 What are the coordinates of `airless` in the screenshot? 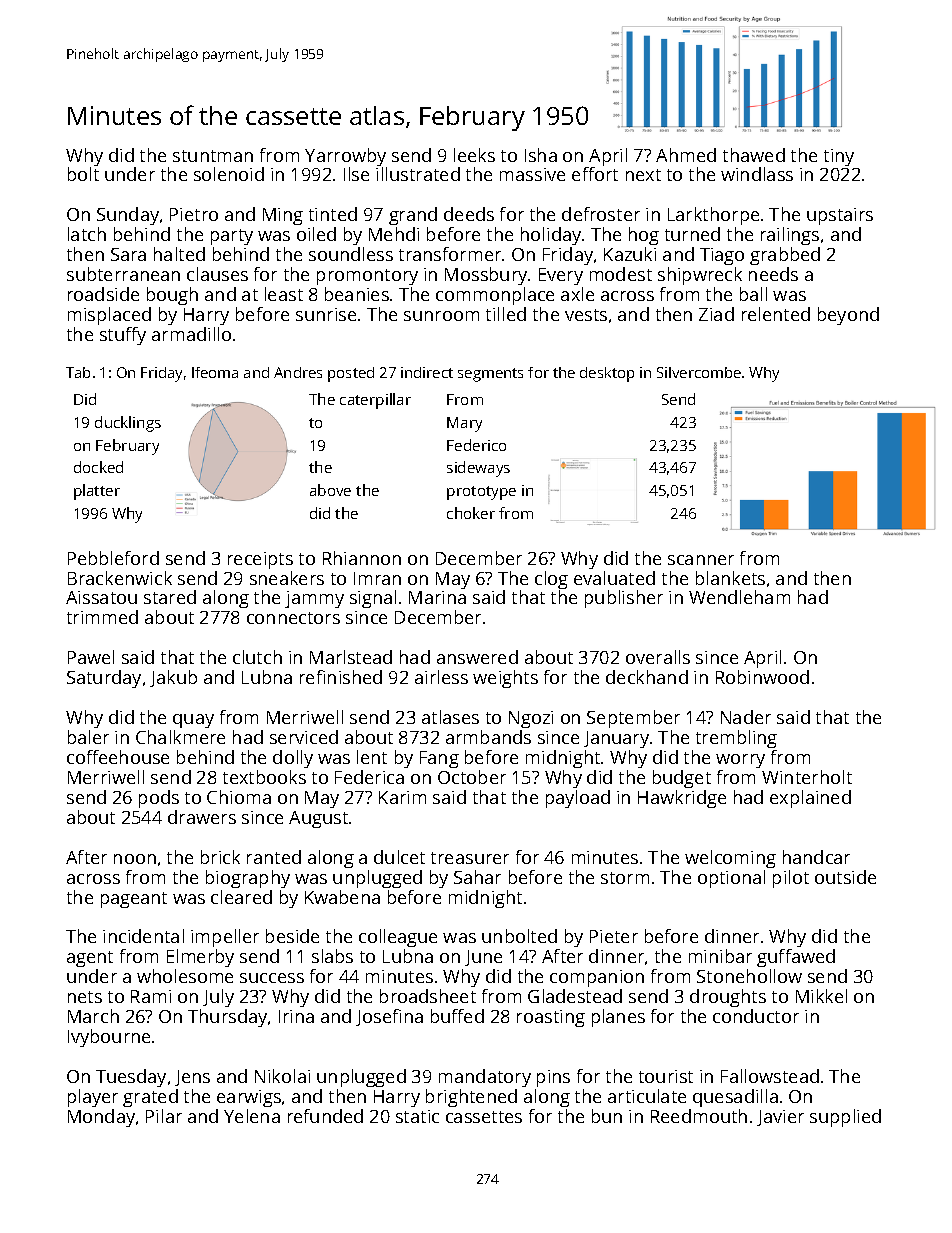 It's located at (441, 677).
